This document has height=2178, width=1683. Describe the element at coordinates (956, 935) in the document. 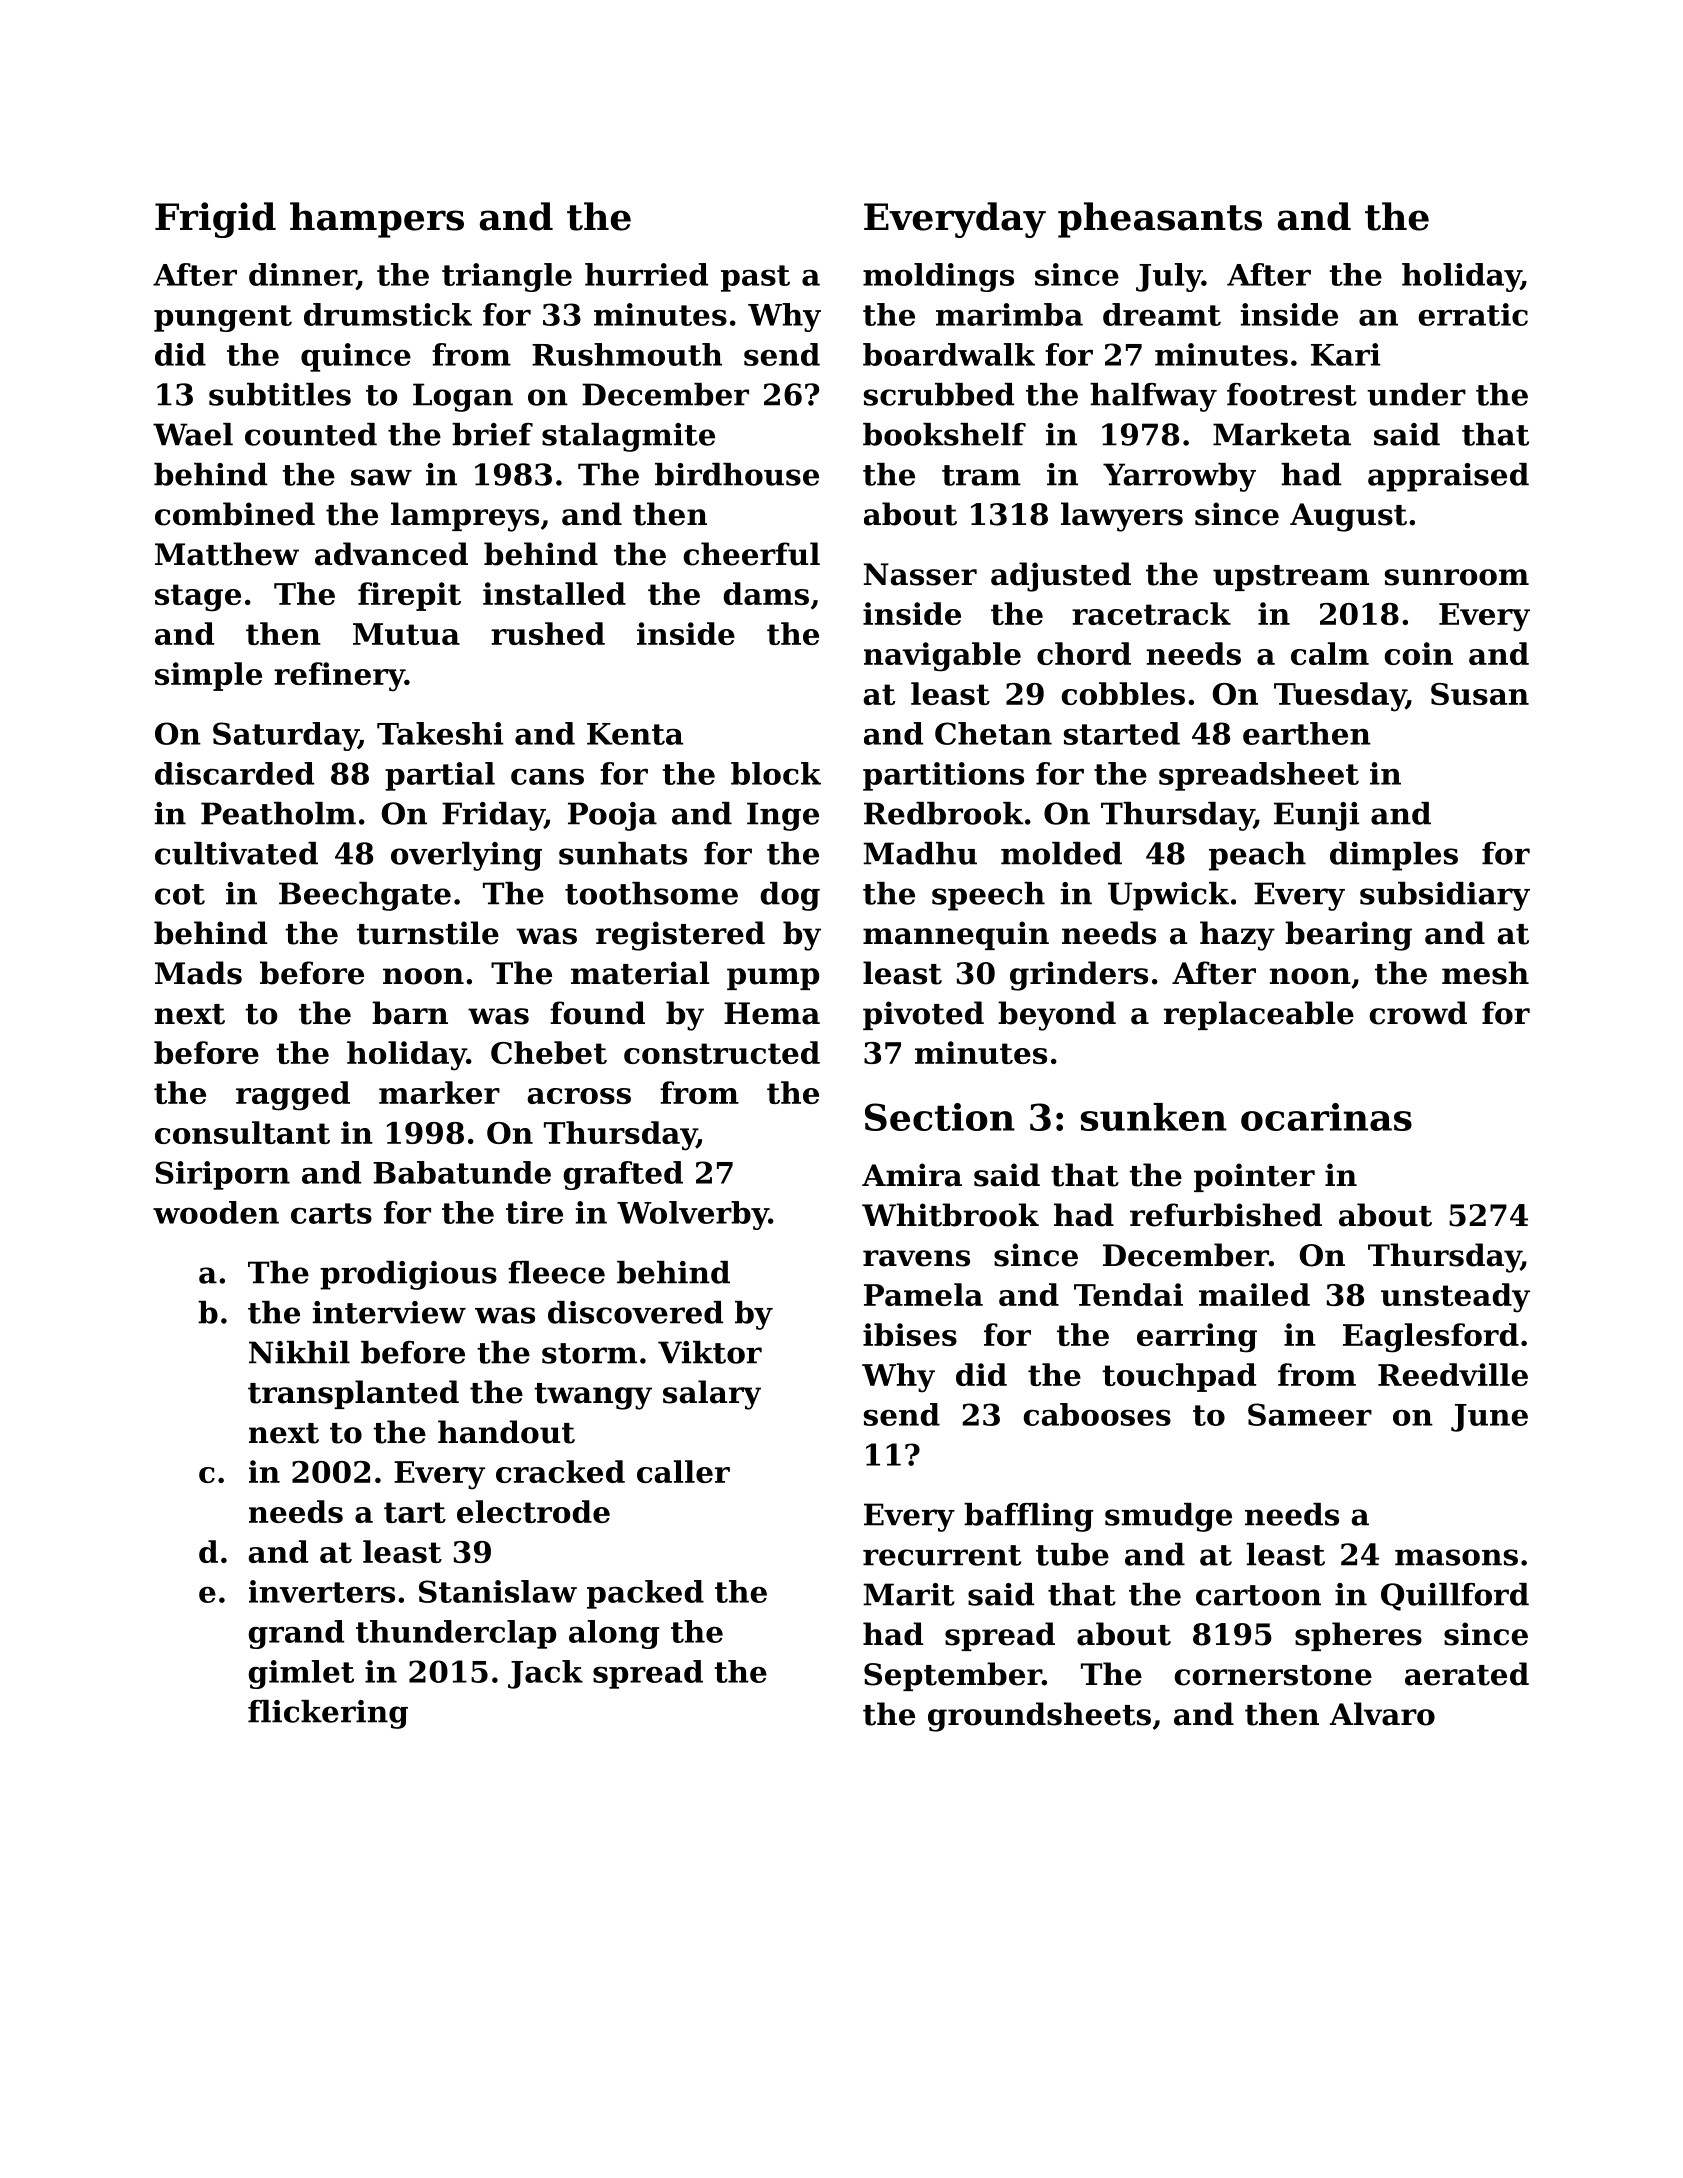

I see `mannequin` at that location.
